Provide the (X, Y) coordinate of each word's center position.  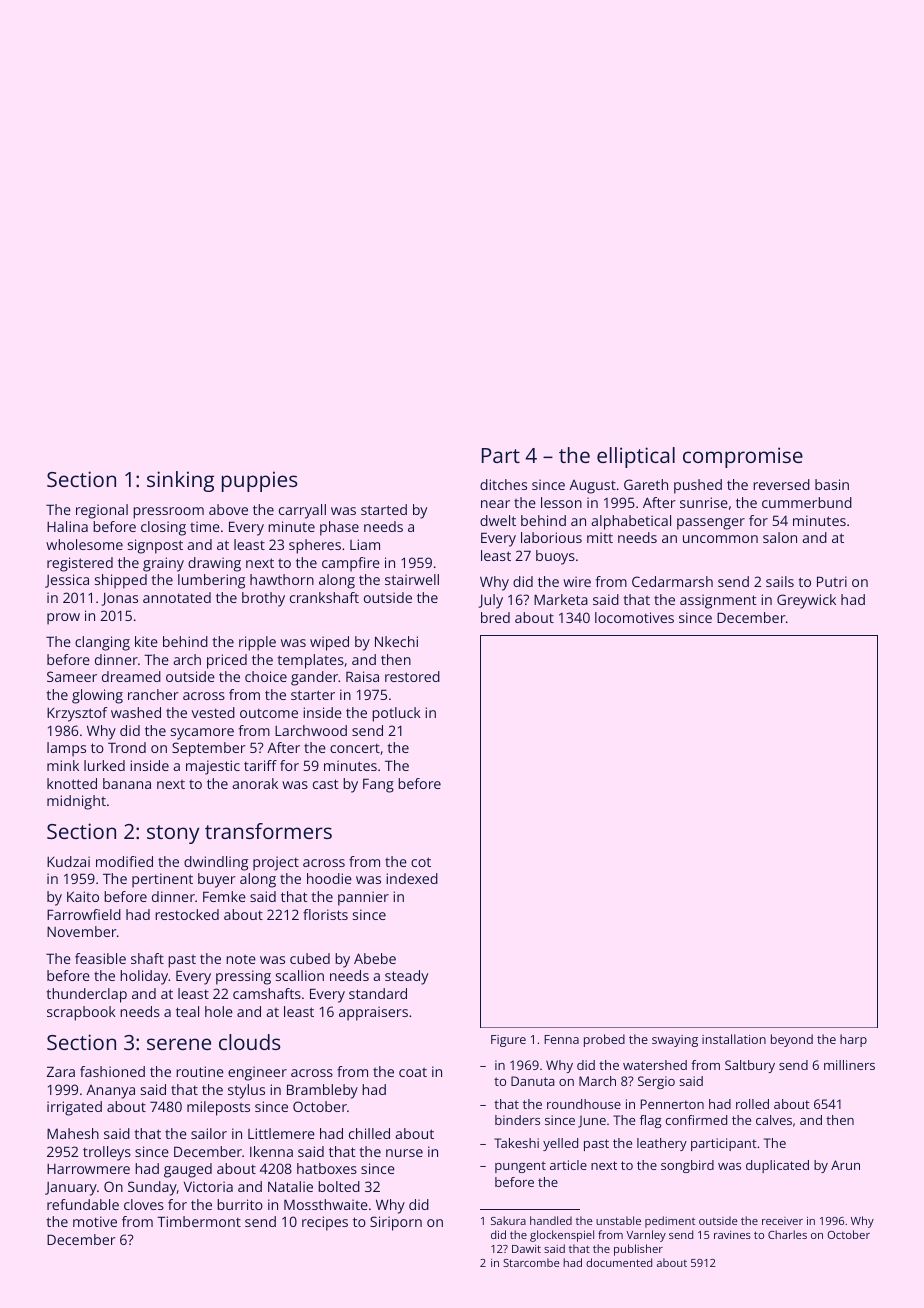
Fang (378, 785)
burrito (240, 1204)
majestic (213, 767)
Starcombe (531, 1262)
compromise (743, 457)
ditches (503, 484)
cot (421, 862)
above (228, 509)
